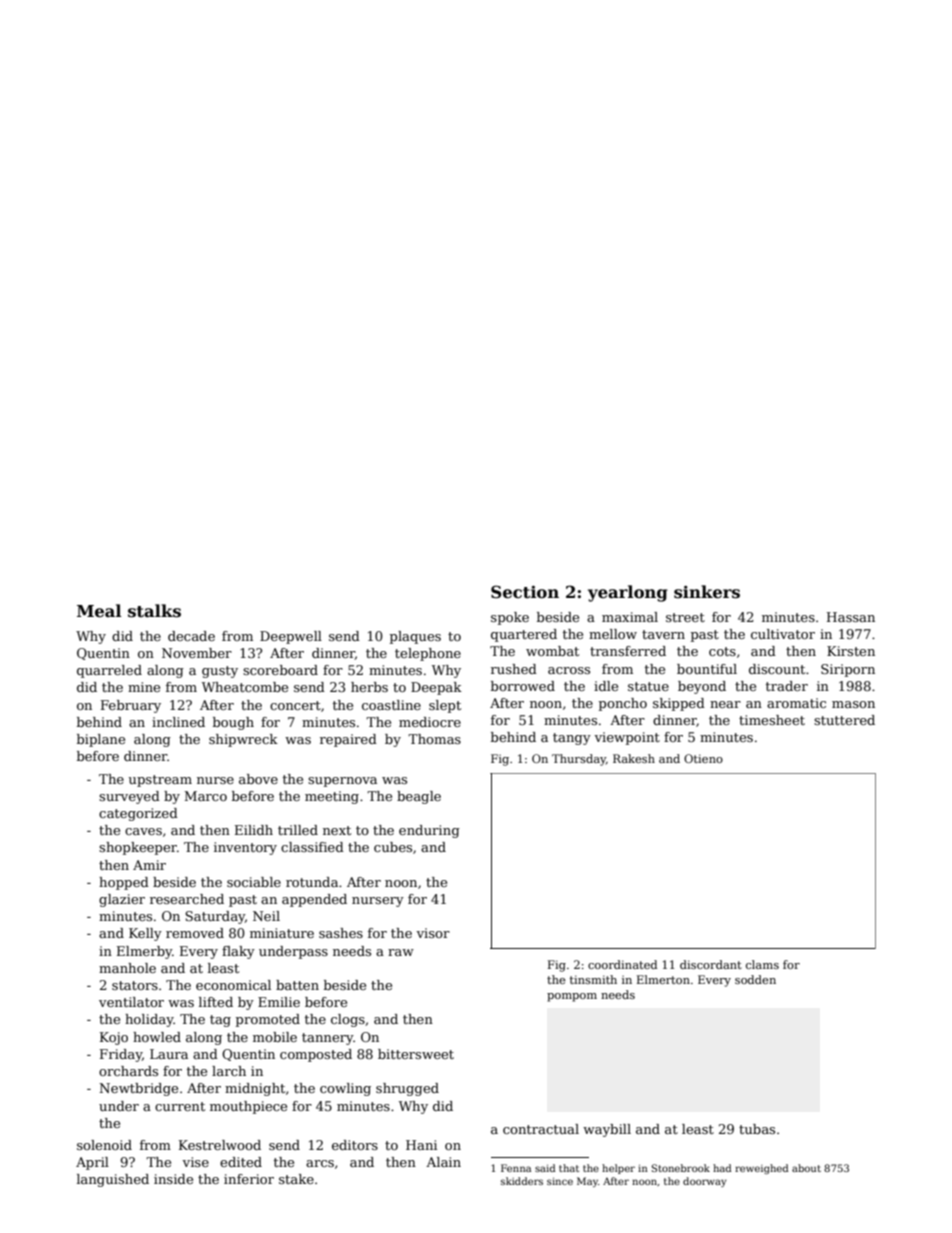  Describe the element at coordinates (341, 933) in the screenshot. I see `sashes` at that location.
